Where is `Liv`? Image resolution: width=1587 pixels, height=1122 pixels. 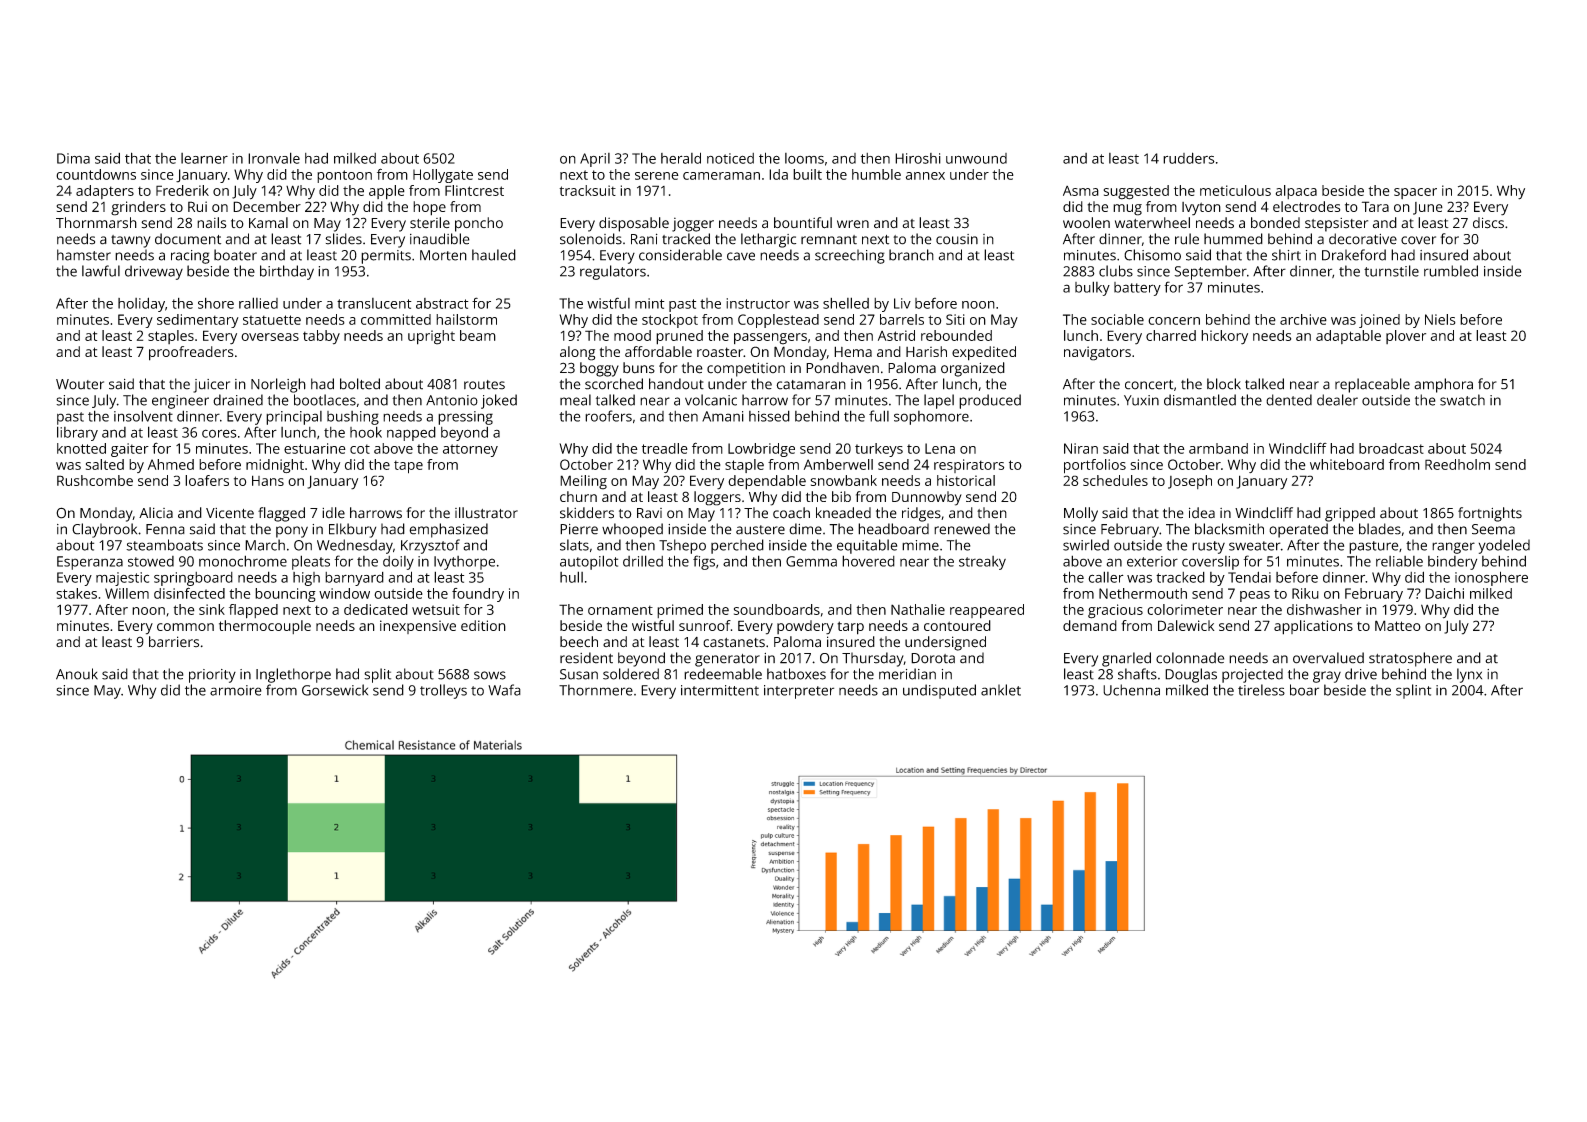 Liv is located at coordinates (902, 303).
